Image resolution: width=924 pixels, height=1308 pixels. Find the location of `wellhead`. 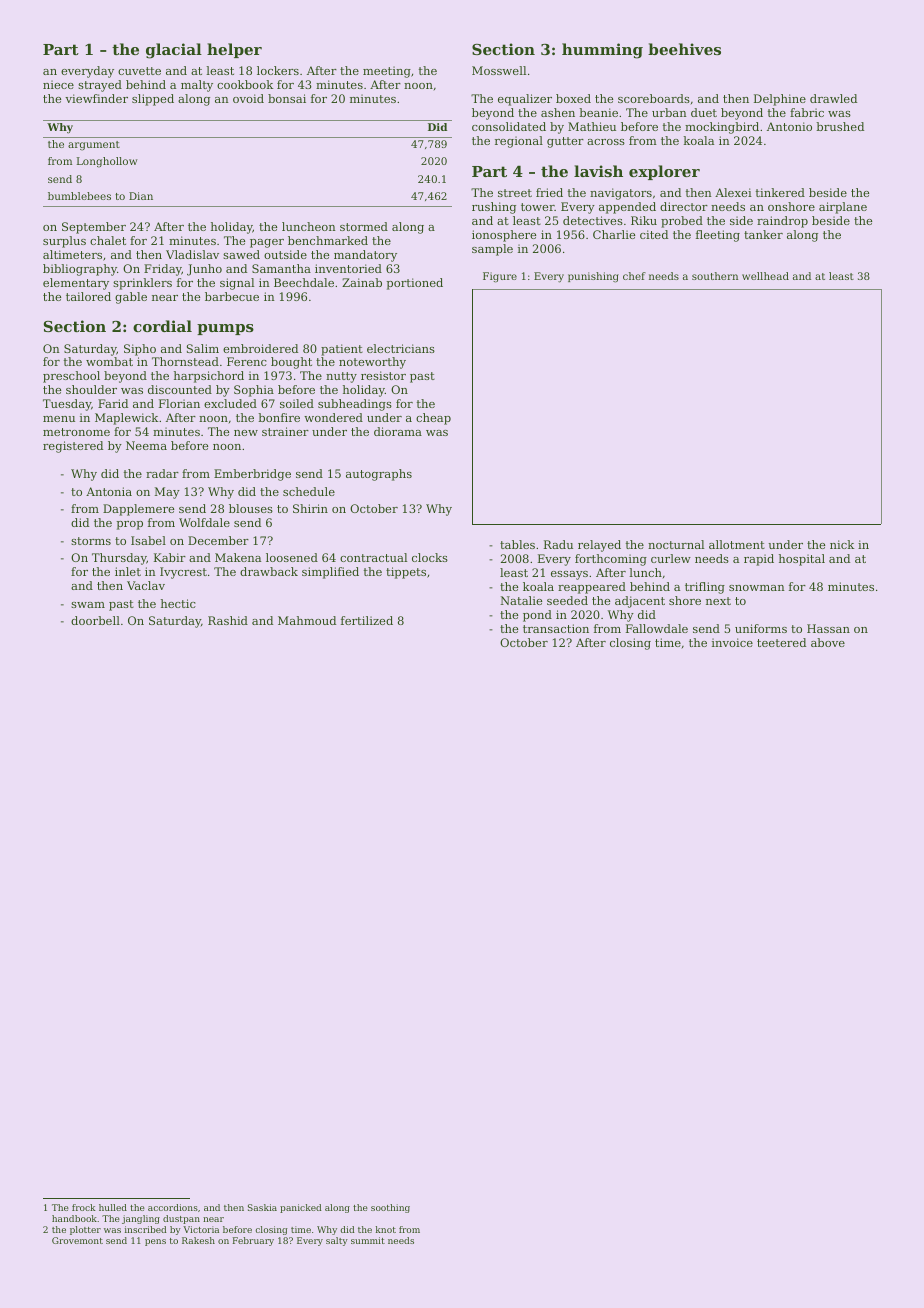

wellhead is located at coordinates (765, 276).
